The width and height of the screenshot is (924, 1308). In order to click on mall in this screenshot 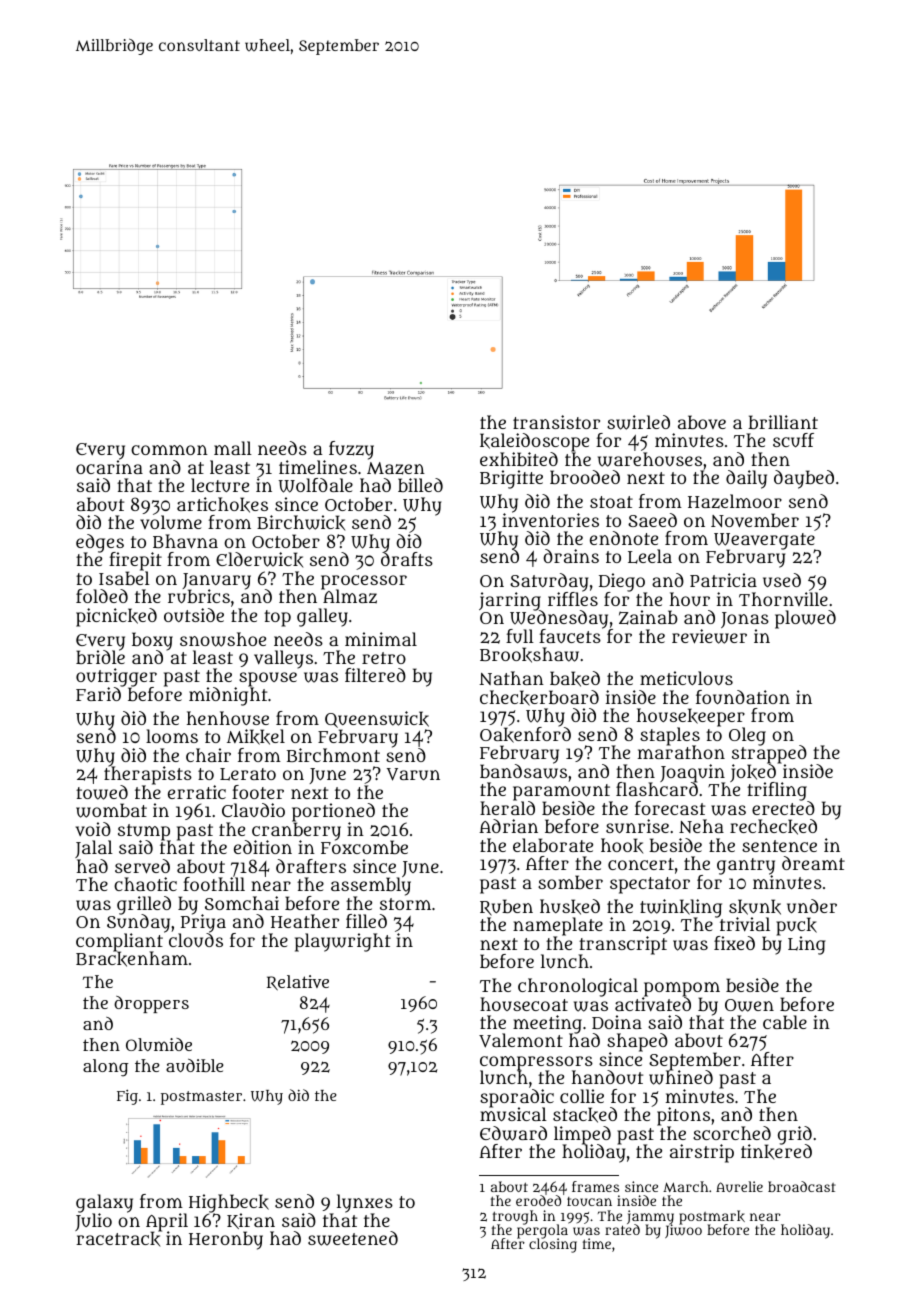, I will do `click(233, 448)`.
